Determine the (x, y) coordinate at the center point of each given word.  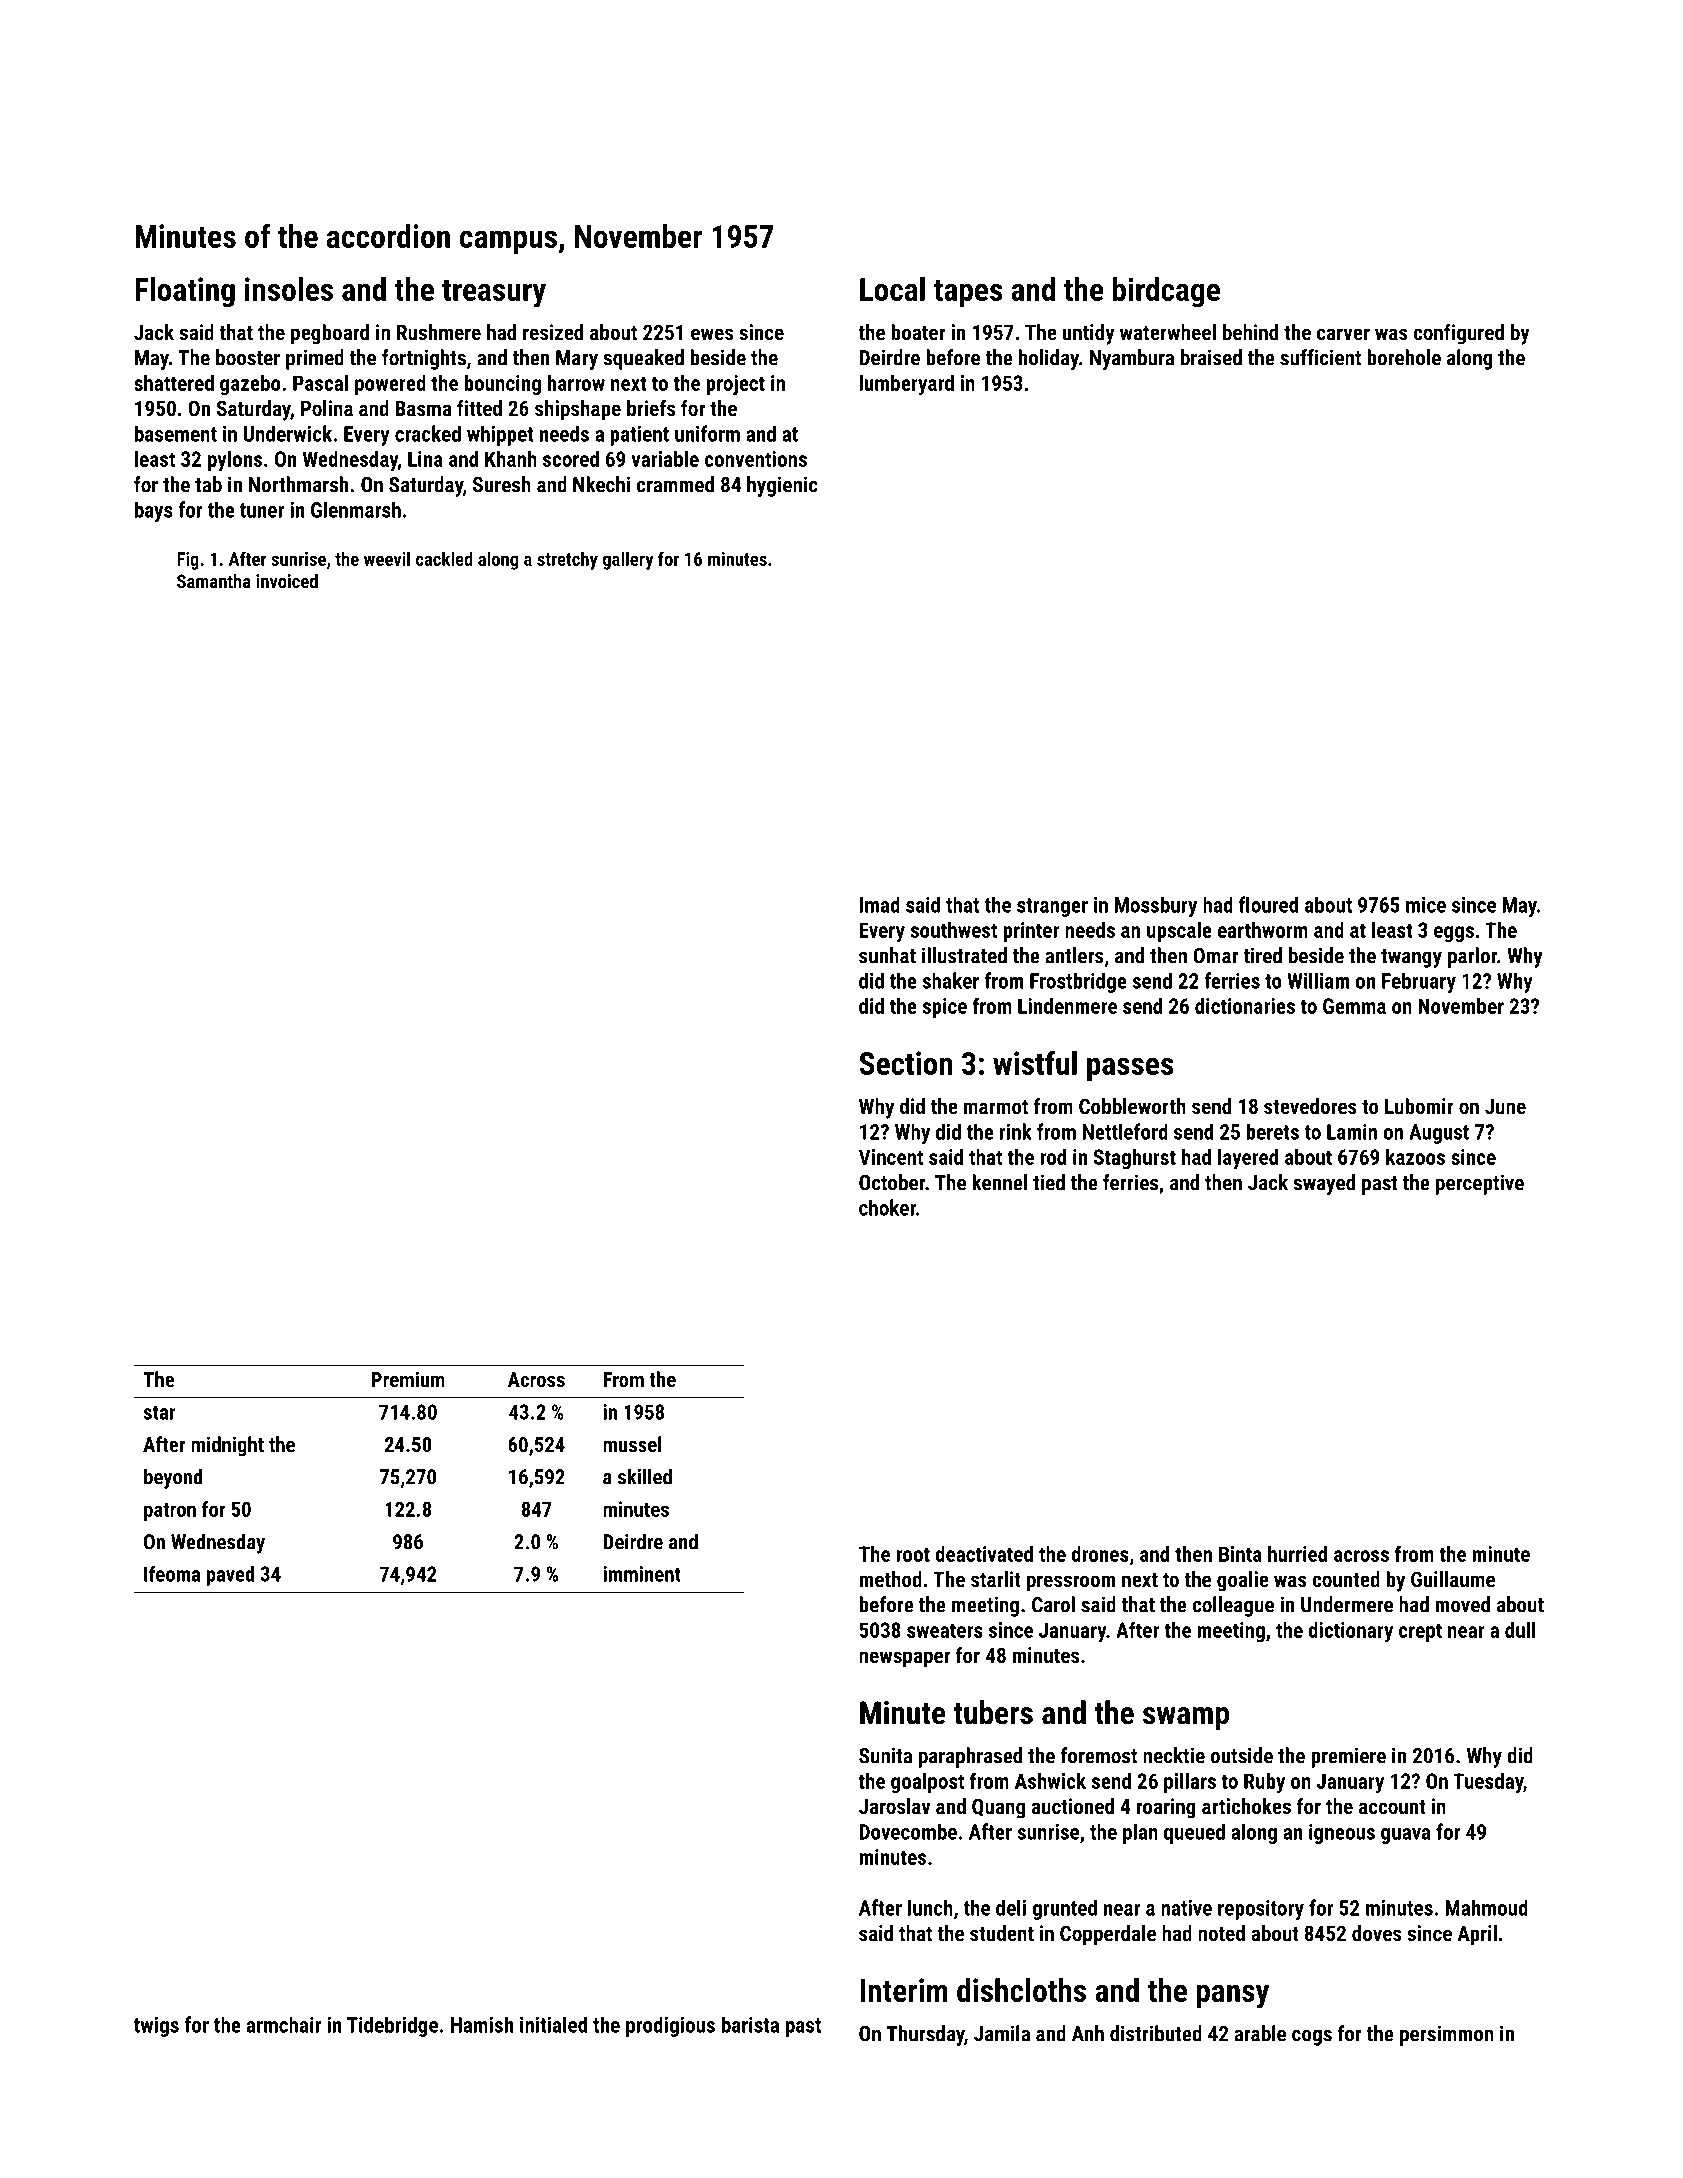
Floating (185, 292)
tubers (993, 1712)
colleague (1233, 1606)
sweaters (945, 1630)
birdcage (1166, 292)
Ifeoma (172, 1573)
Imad (880, 904)
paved (231, 1576)
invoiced (287, 581)
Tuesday (1488, 1783)
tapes (968, 293)
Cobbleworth (1132, 1106)
